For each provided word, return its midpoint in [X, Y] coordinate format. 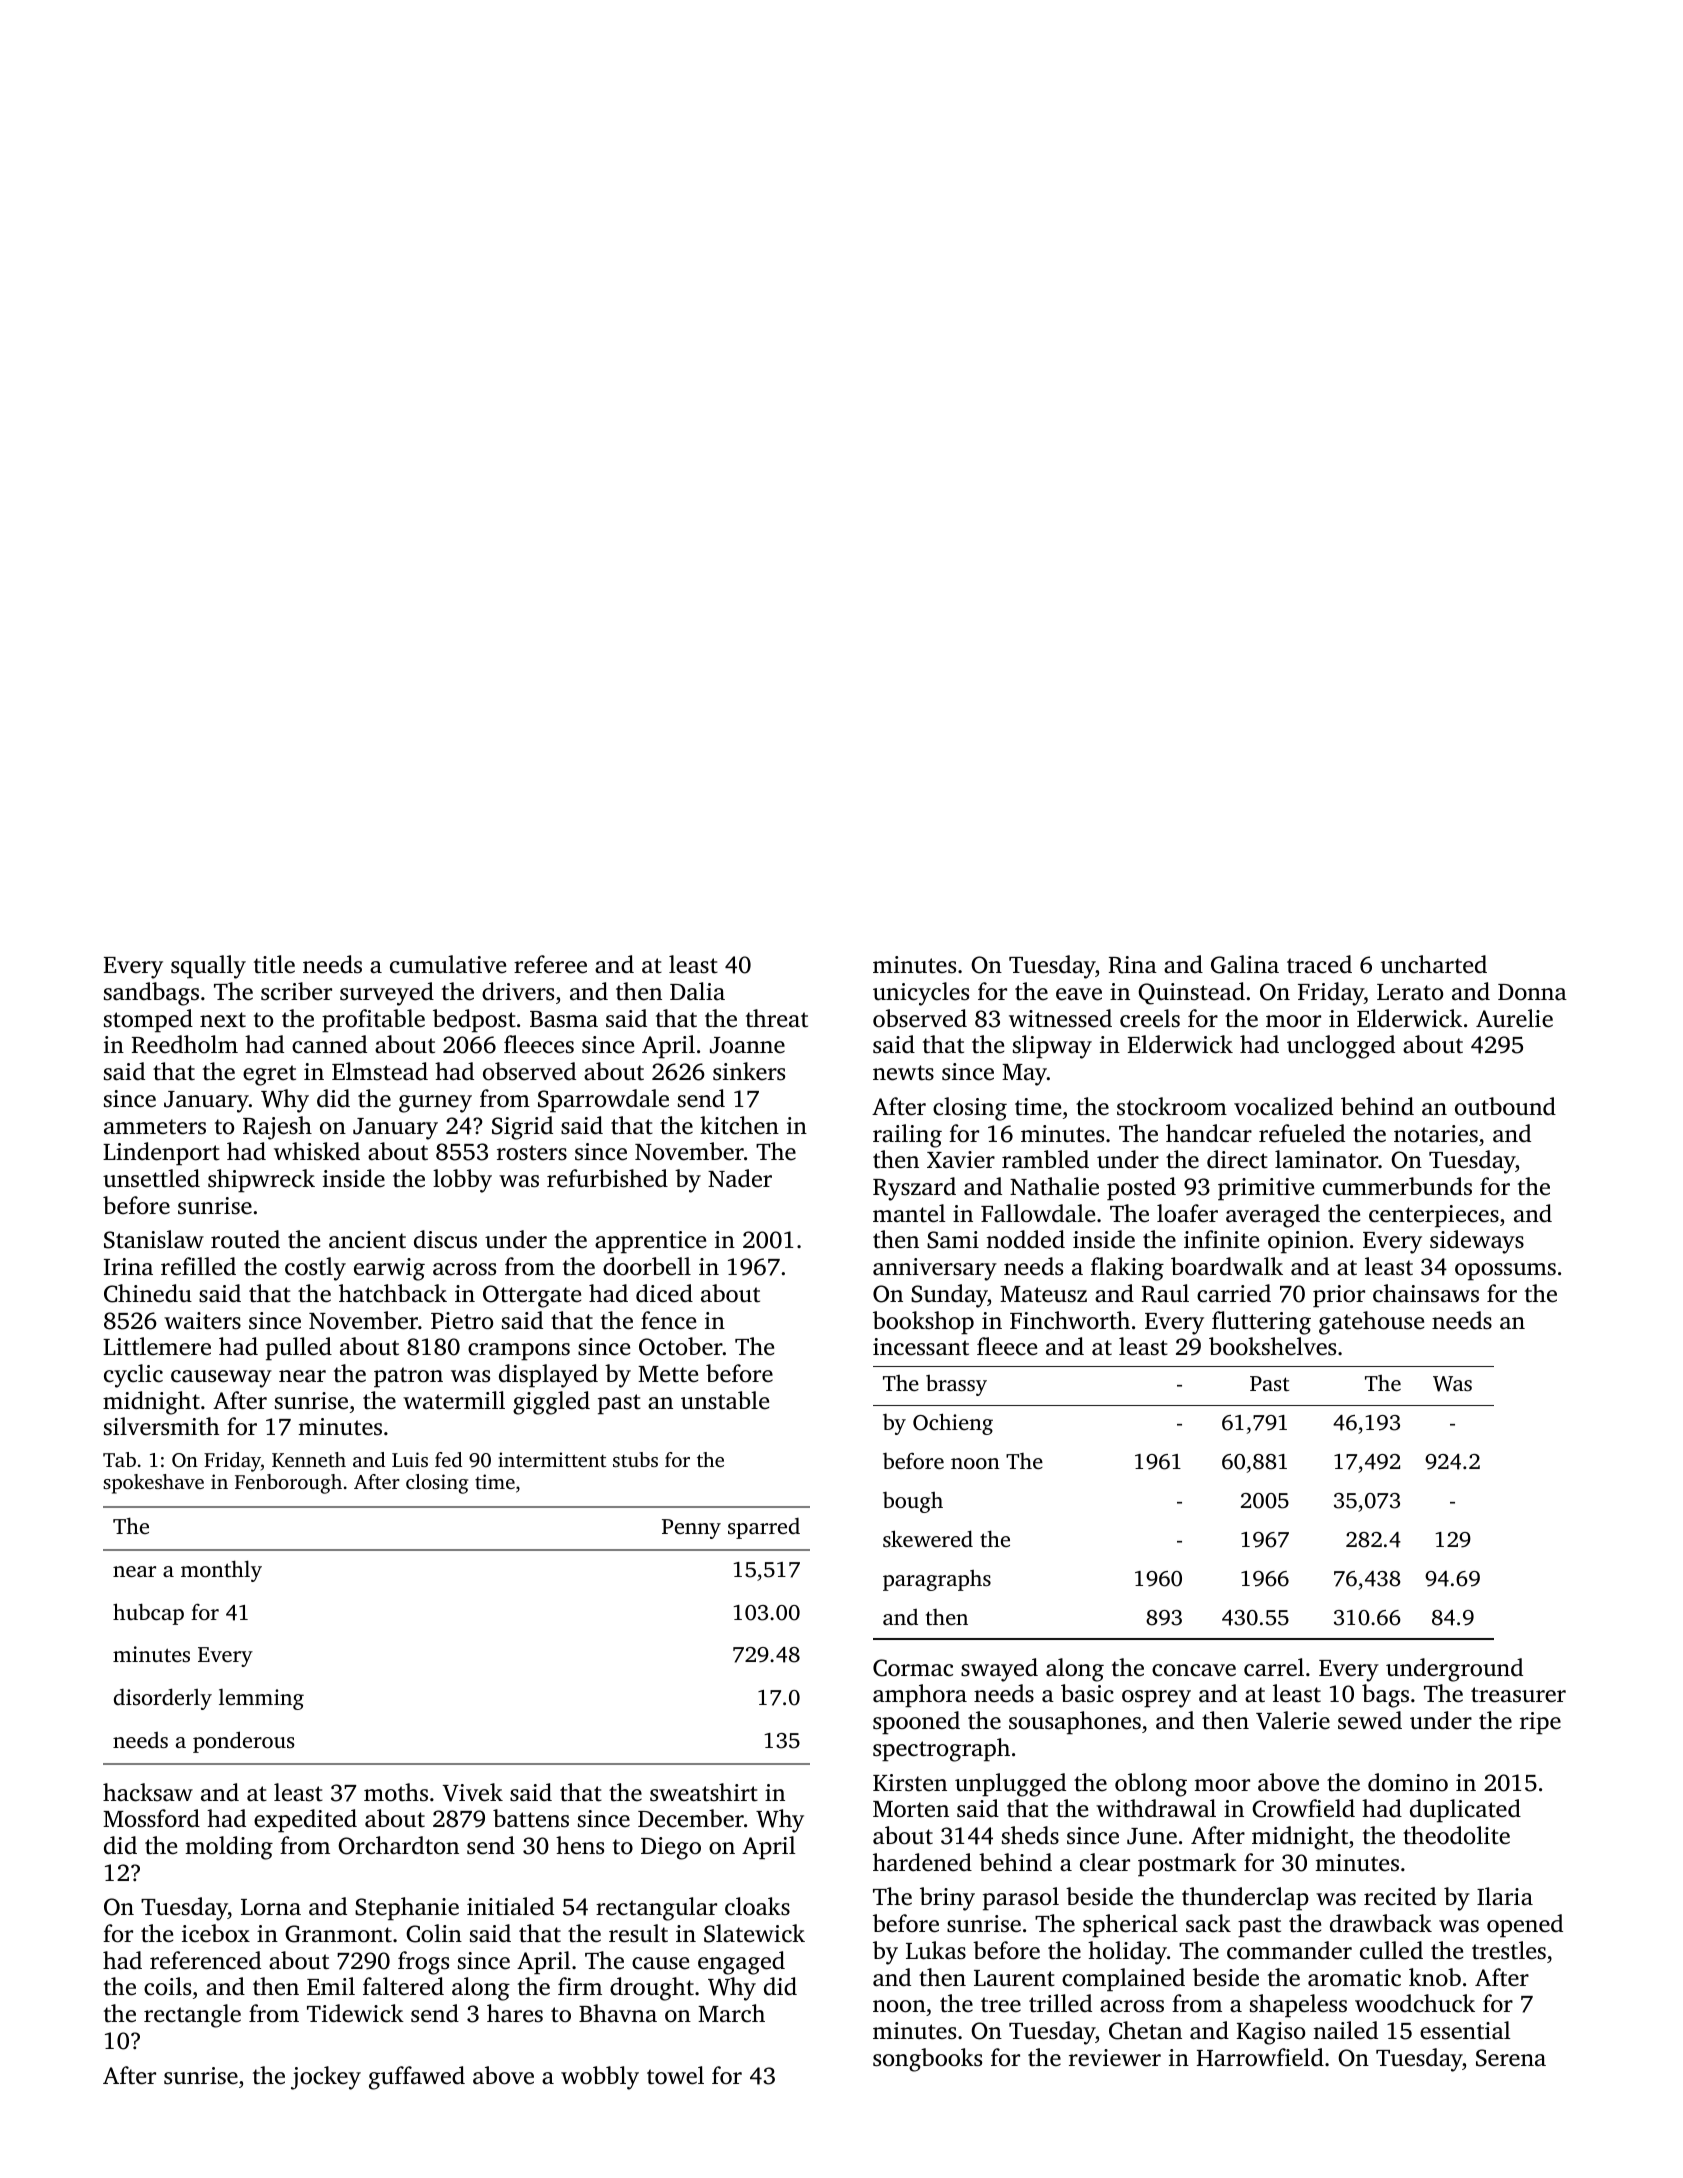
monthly [221, 1571]
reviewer [1115, 2058]
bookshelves [1272, 1346]
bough [913, 1502]
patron [408, 1377]
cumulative [448, 964]
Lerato [1410, 992]
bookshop [923, 1323]
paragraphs [937, 1580]
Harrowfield [1260, 2057]
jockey [326, 2078]
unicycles [921, 994]
